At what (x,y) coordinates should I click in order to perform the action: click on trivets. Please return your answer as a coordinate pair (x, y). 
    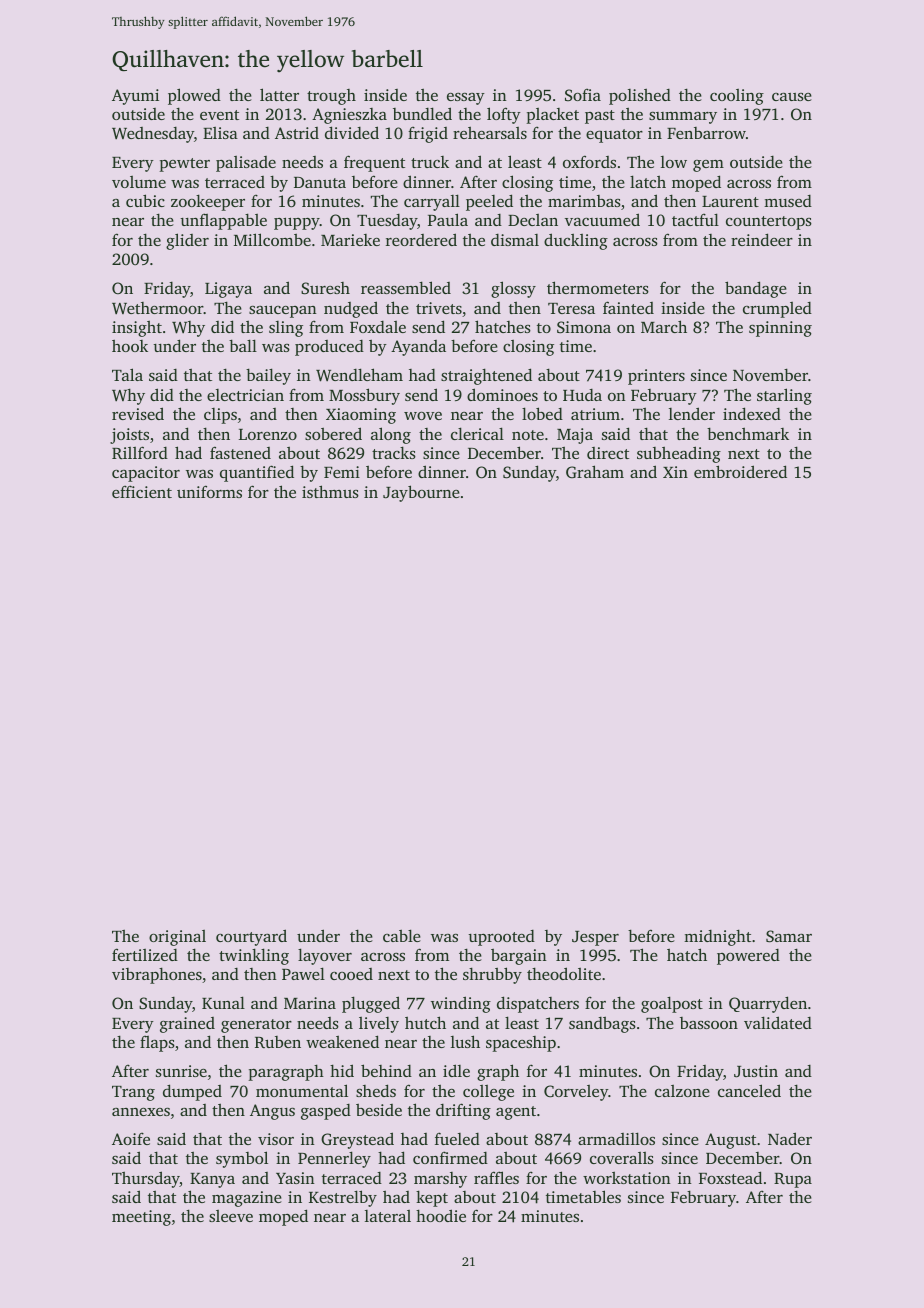
    Looking at the image, I should click on (439, 308).
